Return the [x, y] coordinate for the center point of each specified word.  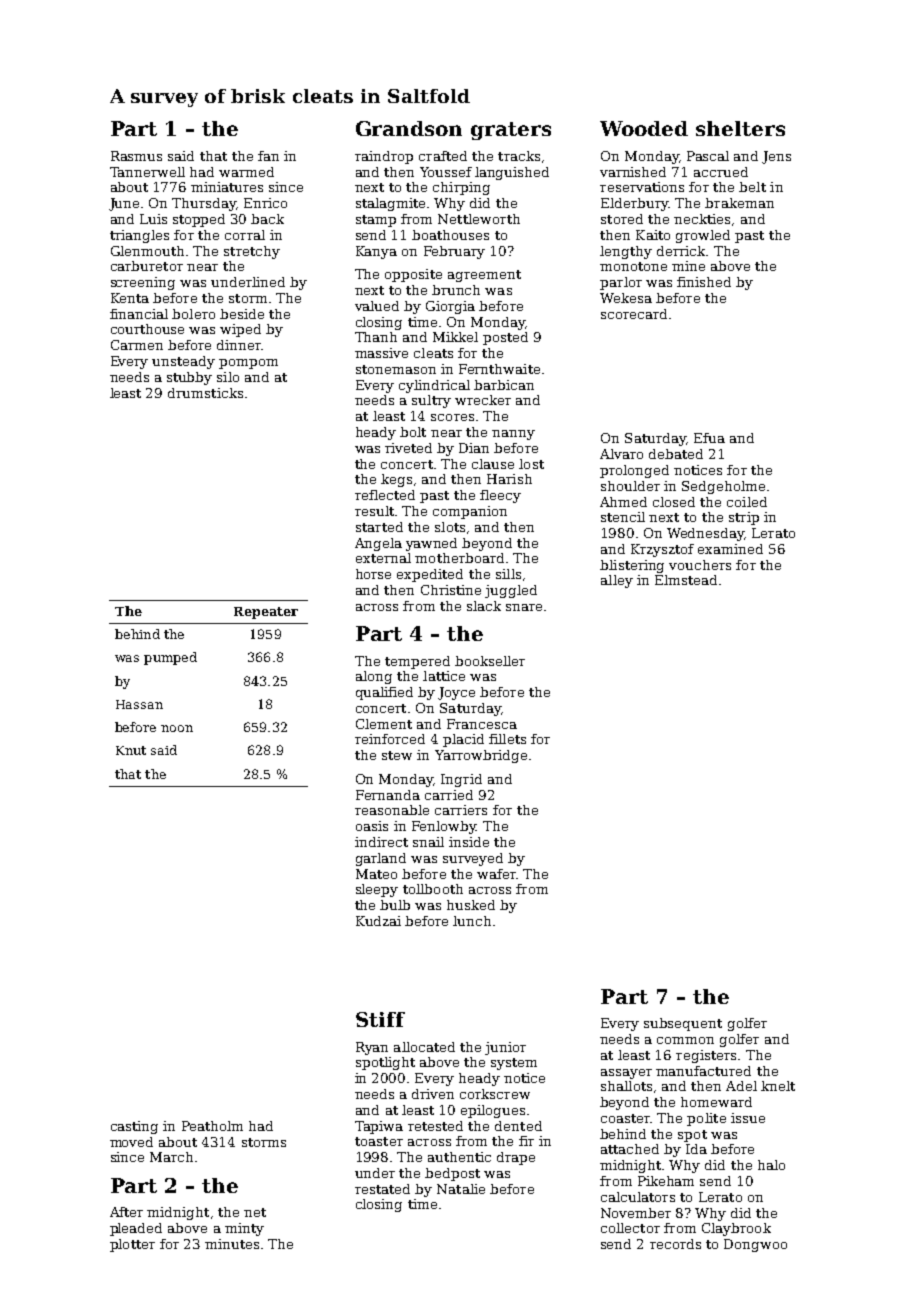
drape [516, 1158]
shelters [740, 128]
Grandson [409, 128]
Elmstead [686, 580]
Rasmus [136, 156]
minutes [232, 1244]
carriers [461, 810]
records [675, 1244]
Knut [131, 750]
